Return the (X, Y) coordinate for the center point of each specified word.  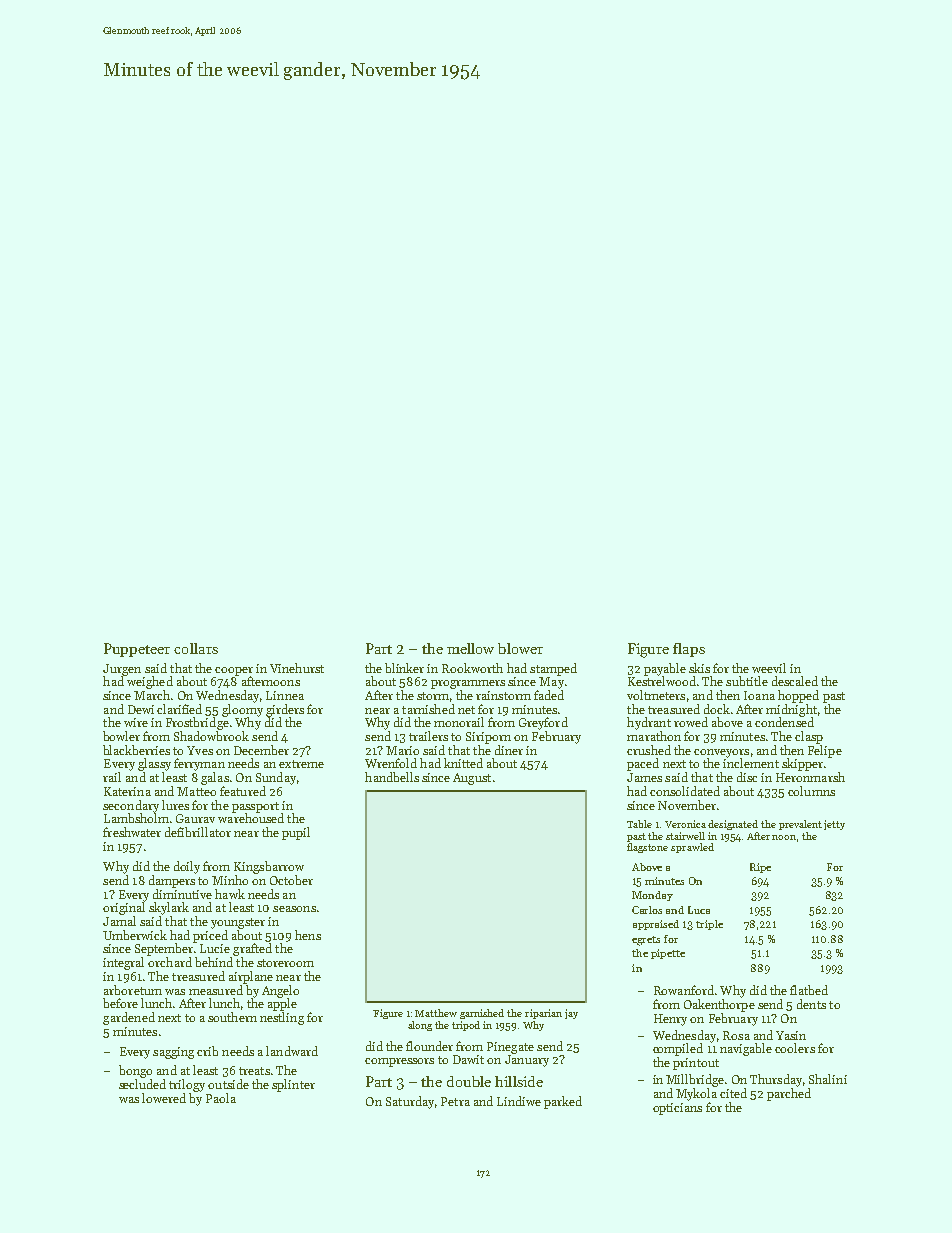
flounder (429, 1046)
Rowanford (684, 990)
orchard (170, 962)
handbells (392, 777)
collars (196, 648)
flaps (689, 650)
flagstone (647, 848)
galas (215, 778)
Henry (670, 1020)
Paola (221, 1098)
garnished (482, 1014)
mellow (470, 648)
